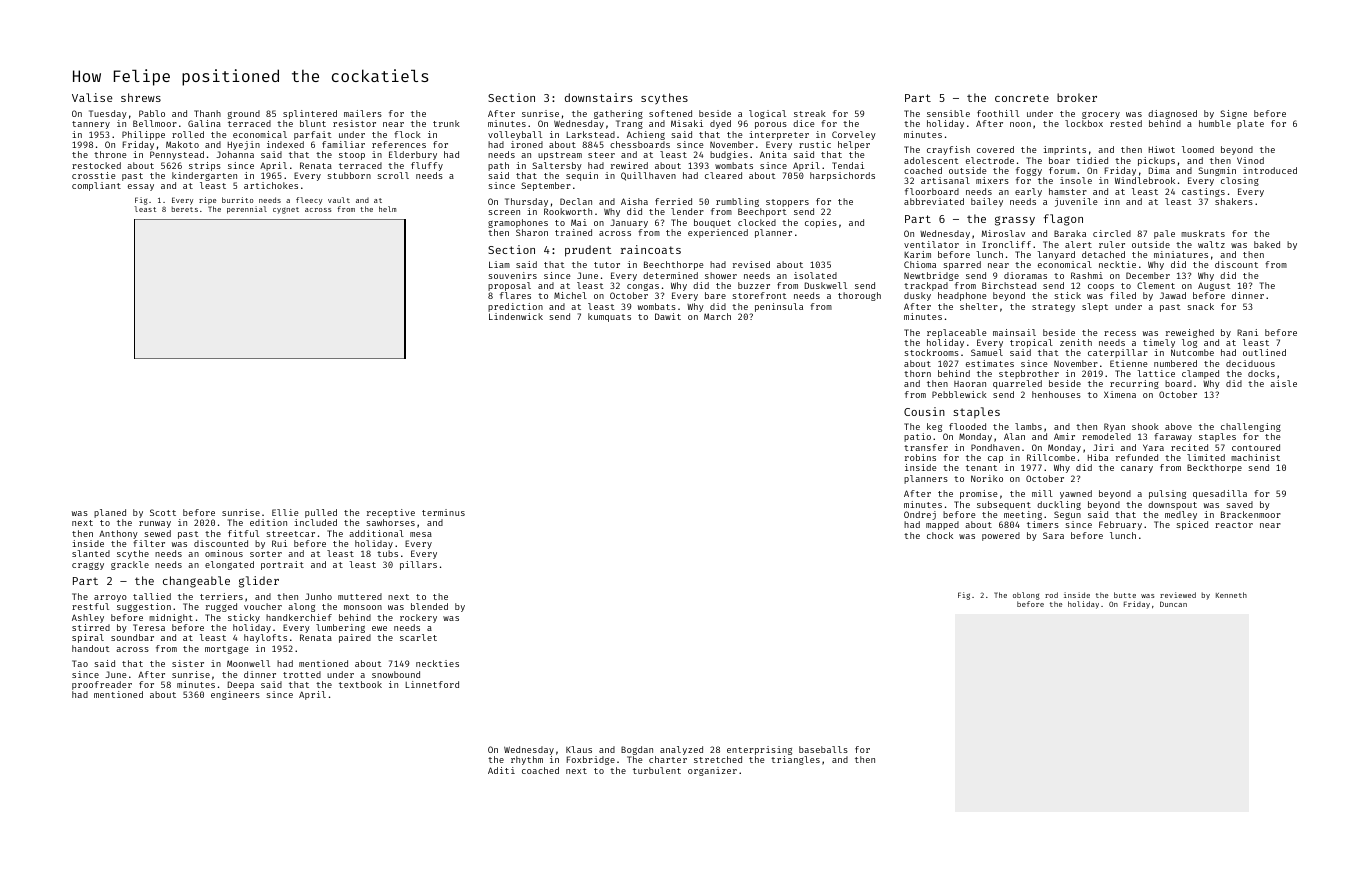  Describe the element at coordinates (343, 144) in the document. I see `familiar` at that location.
